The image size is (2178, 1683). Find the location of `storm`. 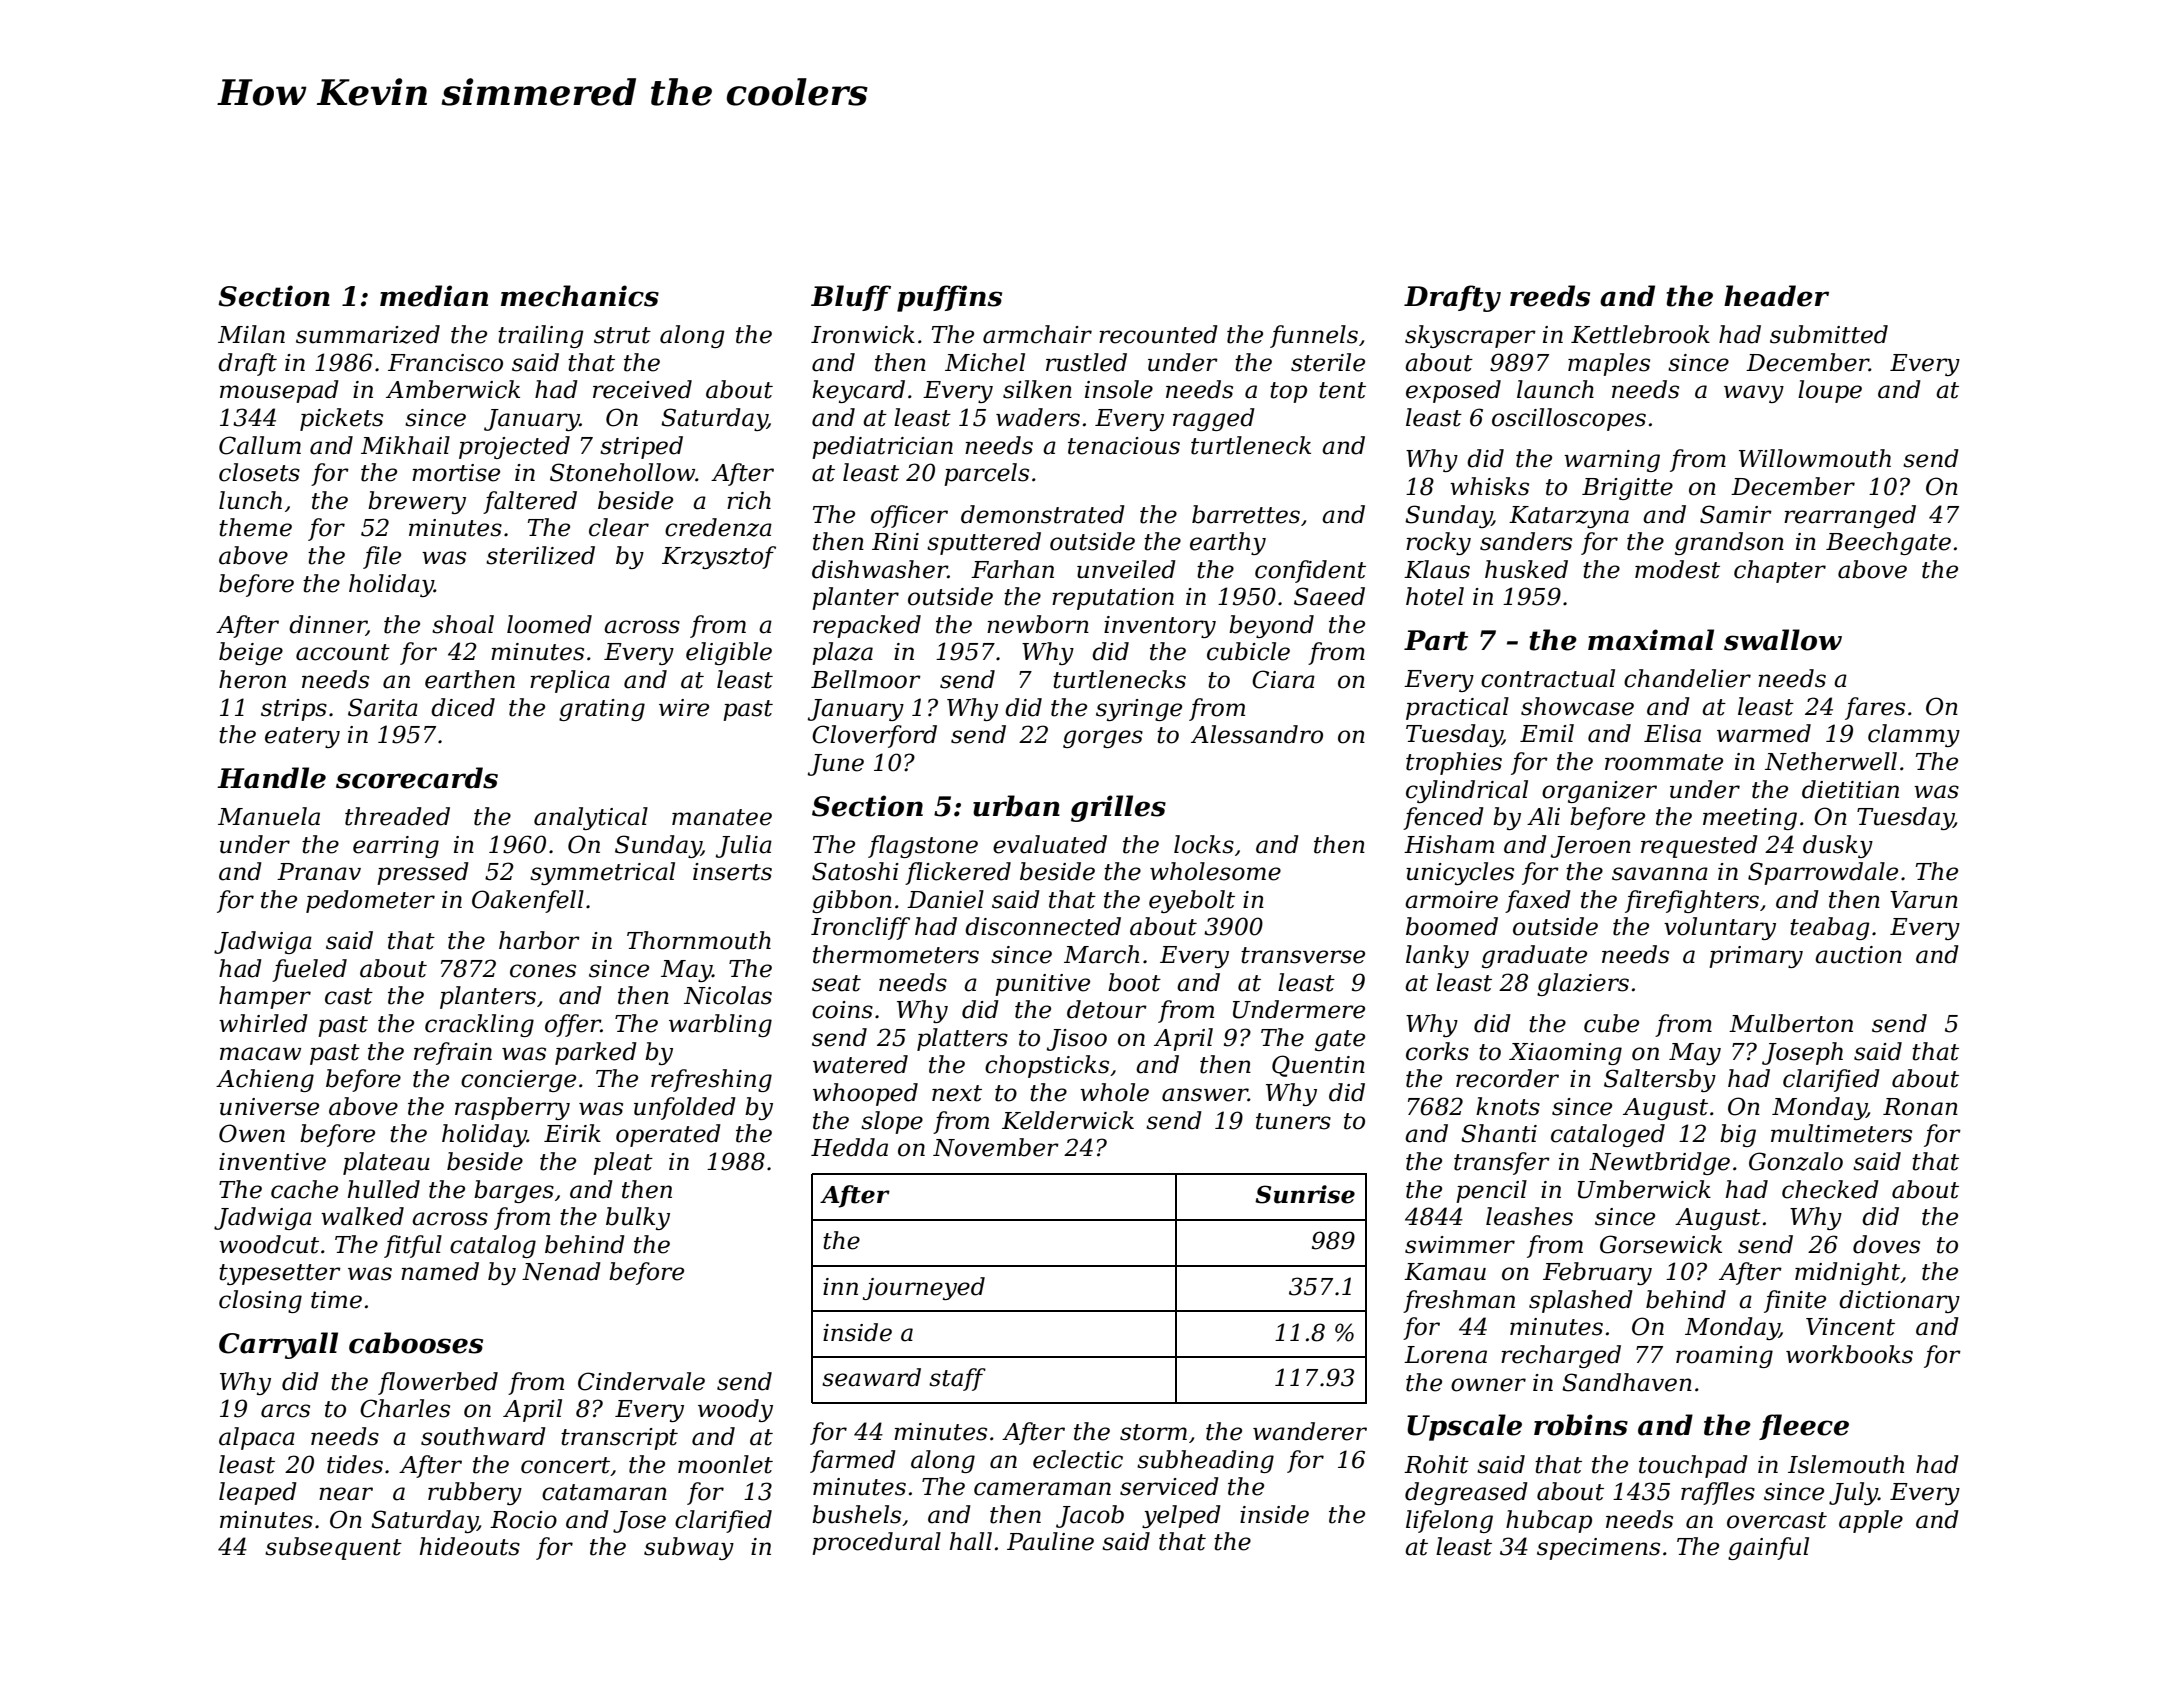

storm is located at coordinates (1153, 1432).
